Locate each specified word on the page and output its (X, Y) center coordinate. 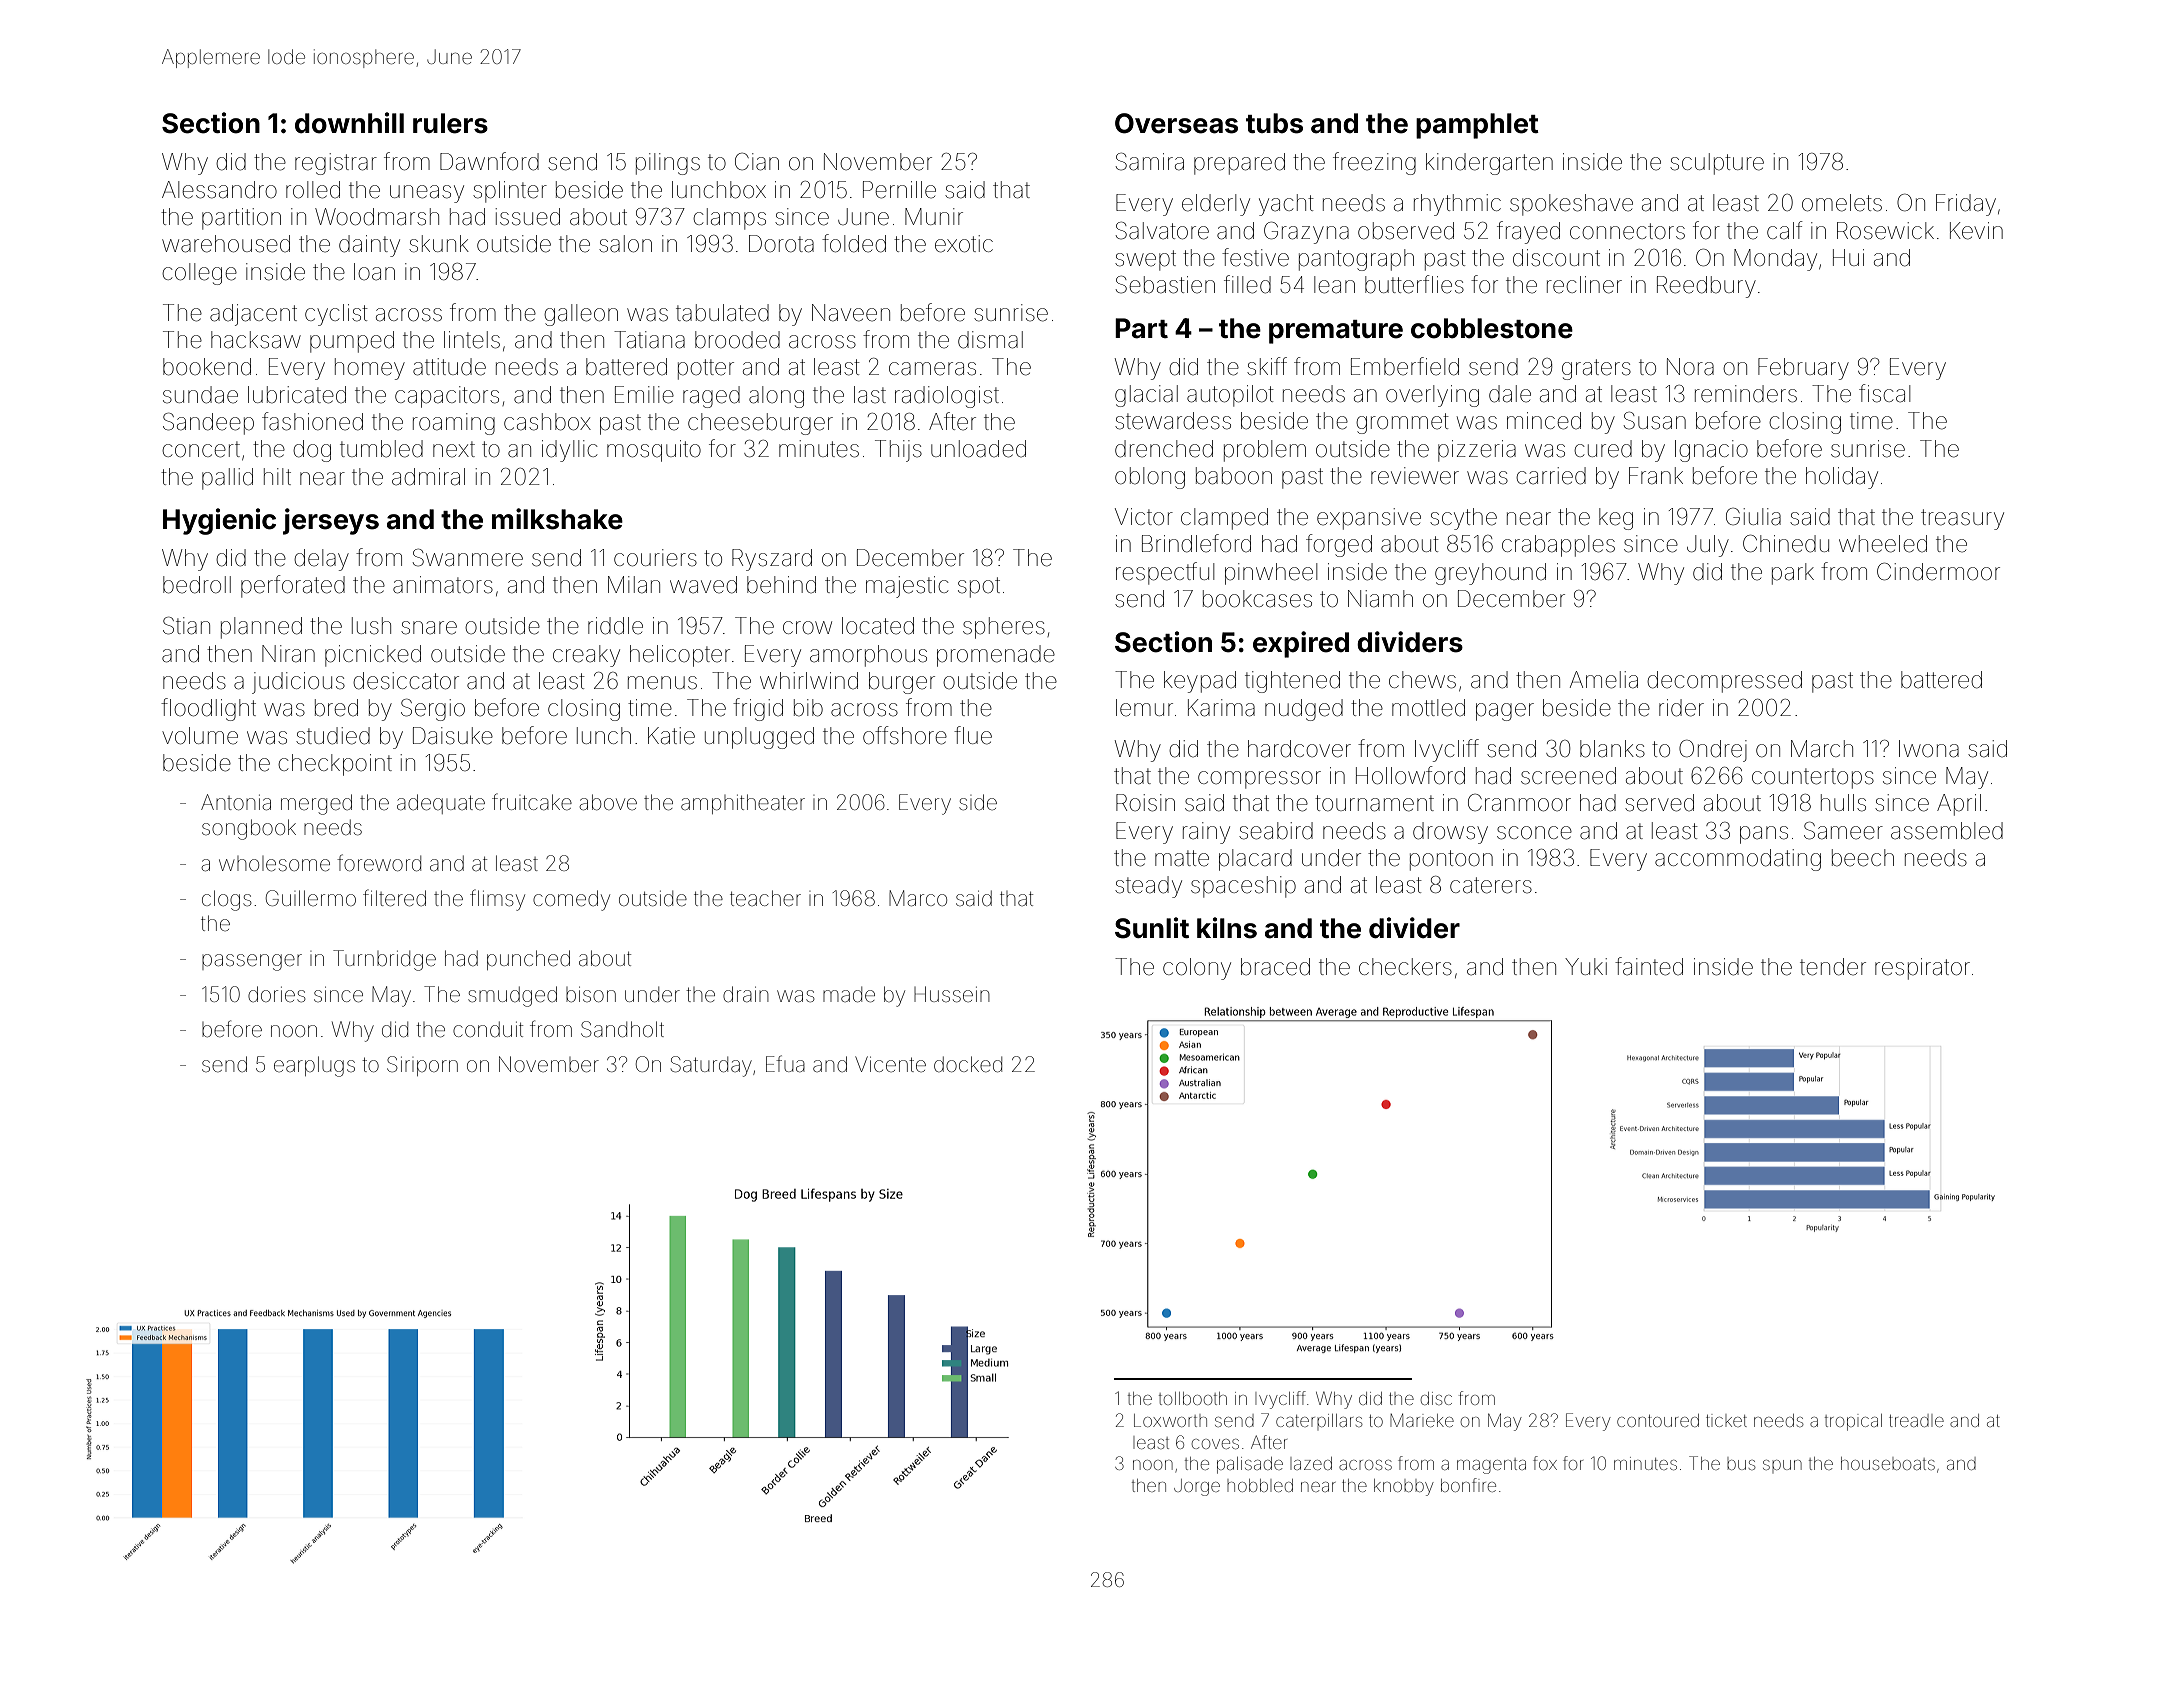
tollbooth (1193, 1398)
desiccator (406, 681)
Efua (785, 1063)
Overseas (1176, 123)
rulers (450, 123)
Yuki (1586, 966)
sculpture (1717, 164)
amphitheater (743, 804)
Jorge (1197, 1487)
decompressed (1724, 682)
